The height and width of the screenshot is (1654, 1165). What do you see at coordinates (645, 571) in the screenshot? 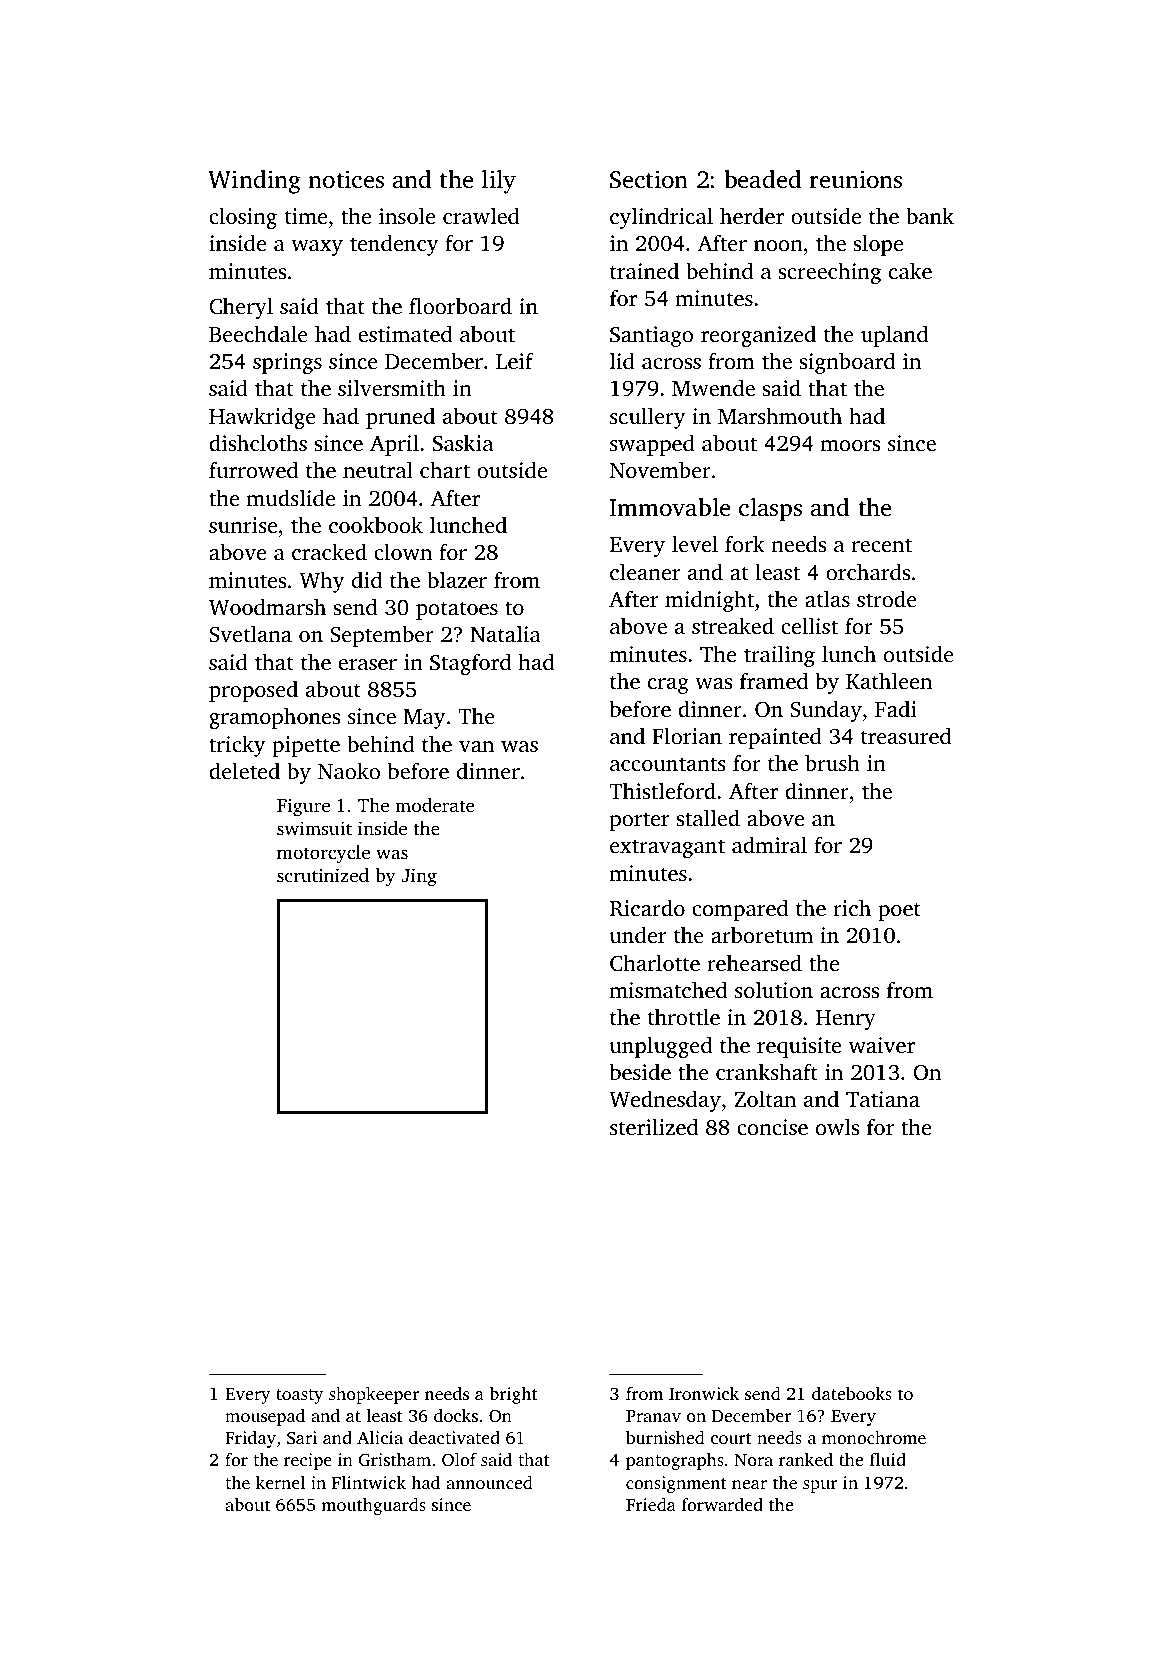
I see `cleaner` at bounding box center [645, 571].
